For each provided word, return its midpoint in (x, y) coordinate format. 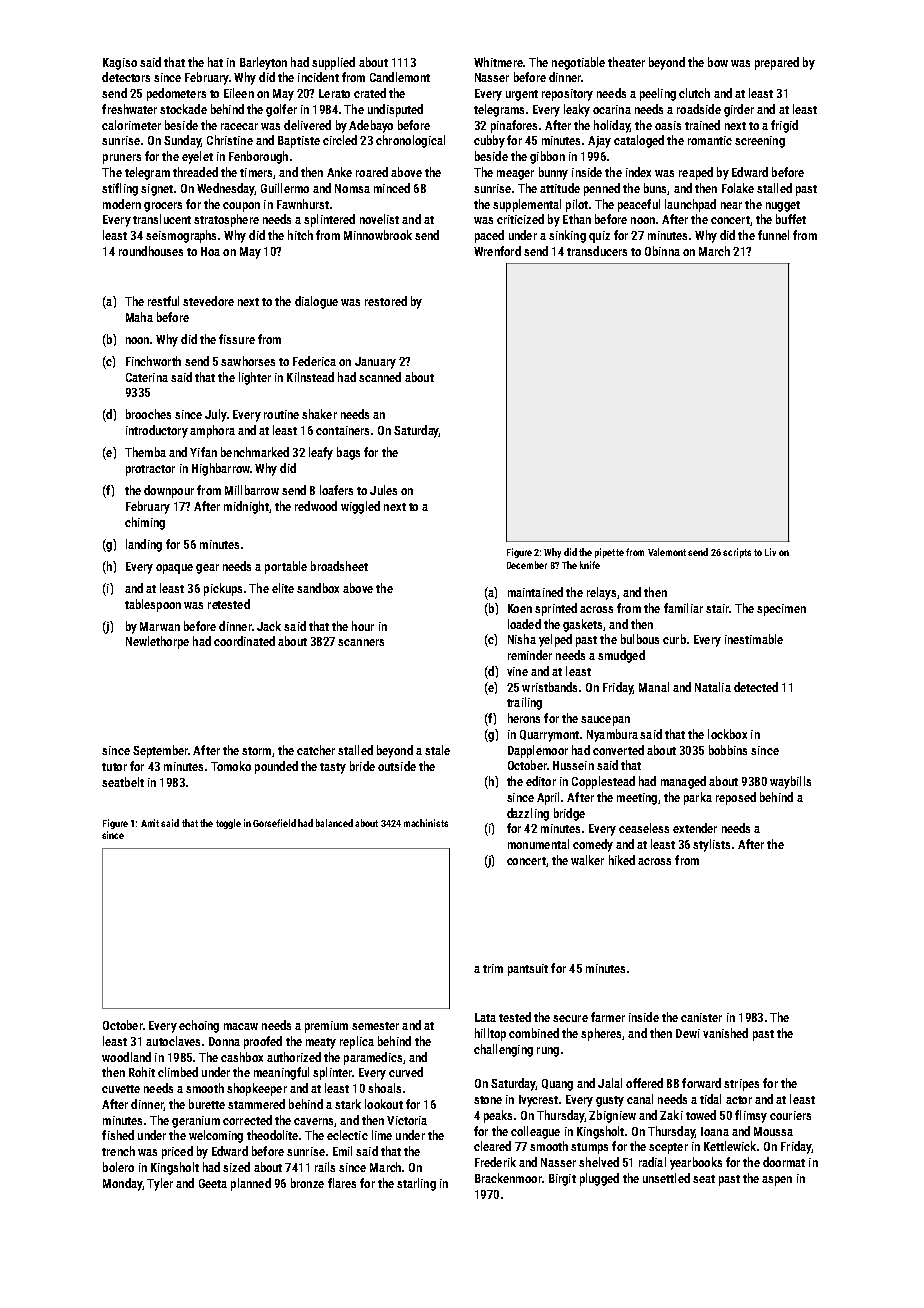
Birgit (562, 1180)
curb (674, 639)
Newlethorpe (157, 642)
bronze (307, 1183)
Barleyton (263, 63)
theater (626, 62)
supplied (333, 63)
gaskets (582, 625)
